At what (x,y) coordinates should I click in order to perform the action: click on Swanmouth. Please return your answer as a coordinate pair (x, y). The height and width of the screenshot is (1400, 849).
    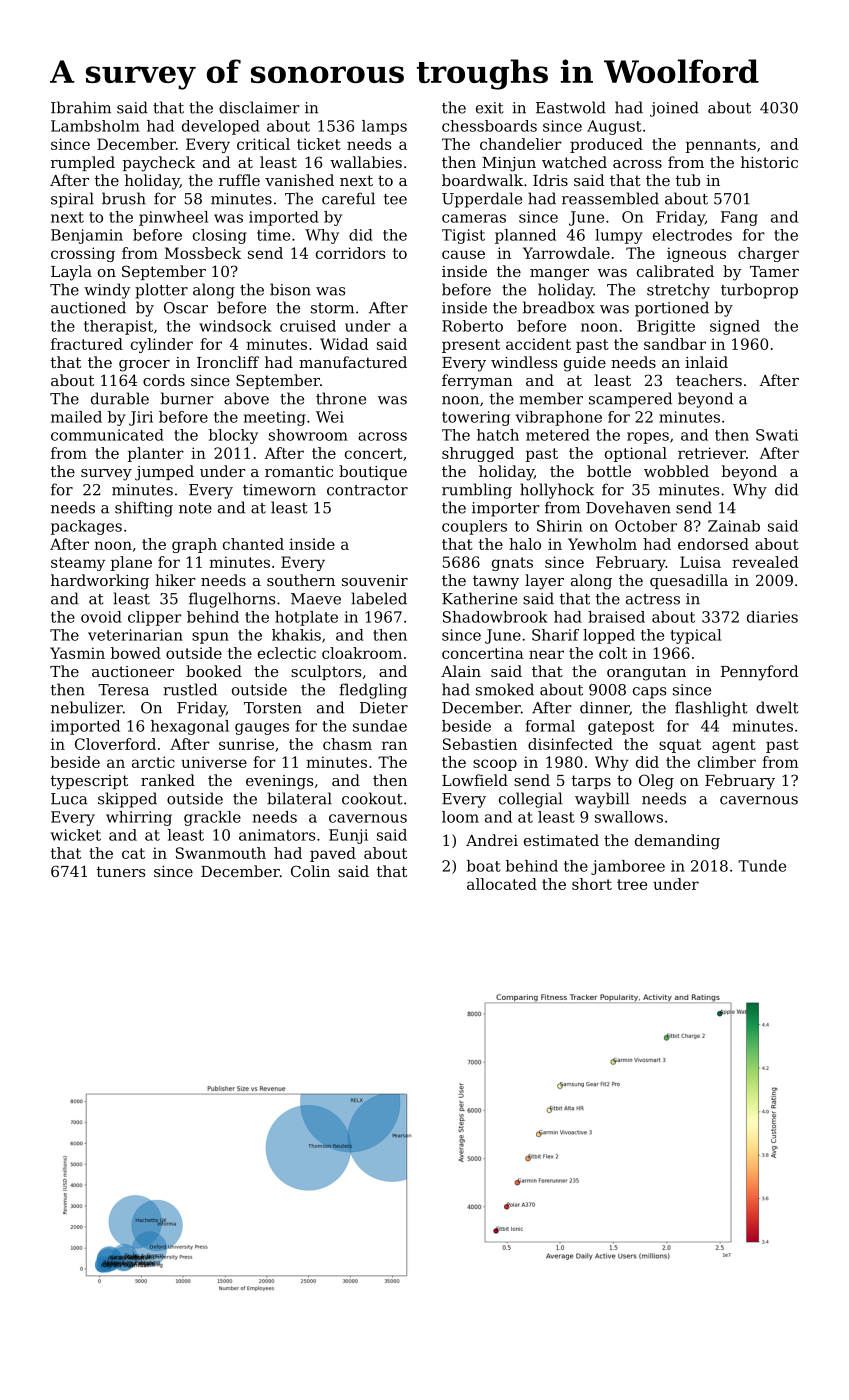
    Looking at the image, I should click on (221, 853).
